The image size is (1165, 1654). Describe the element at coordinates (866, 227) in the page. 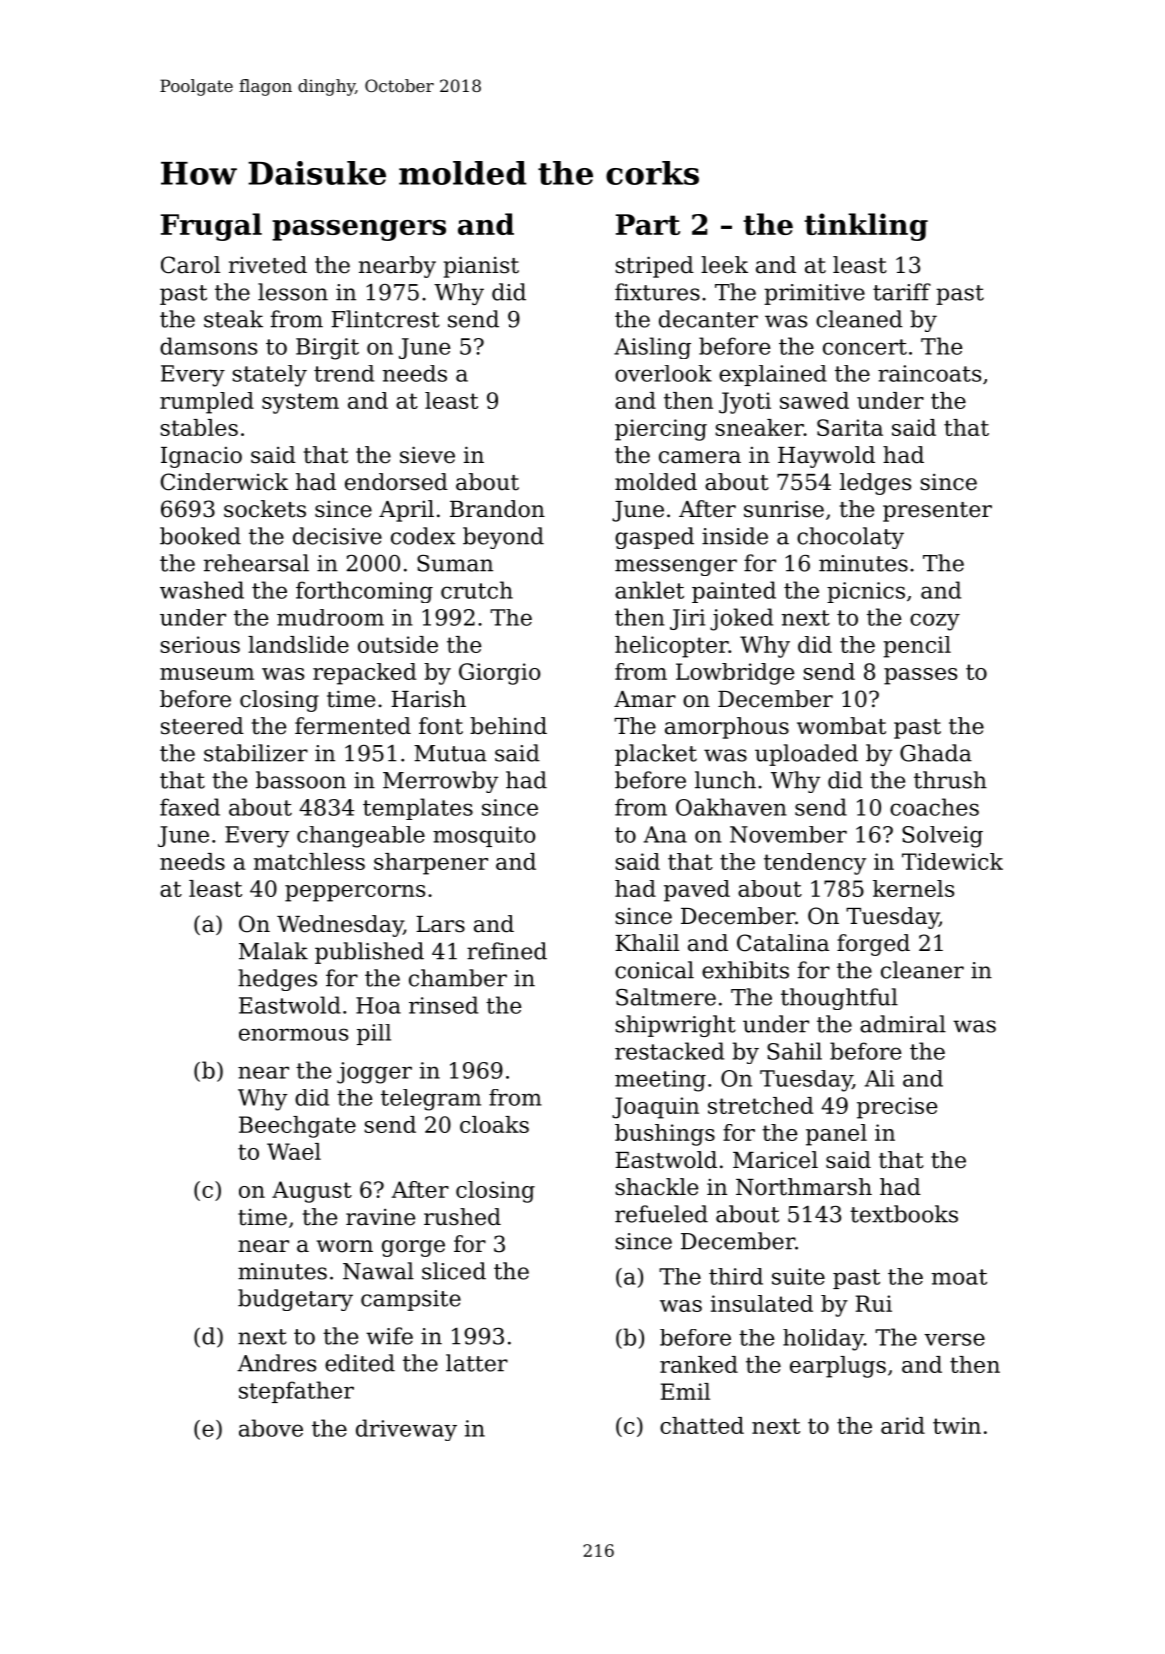

I see `tinkling` at that location.
